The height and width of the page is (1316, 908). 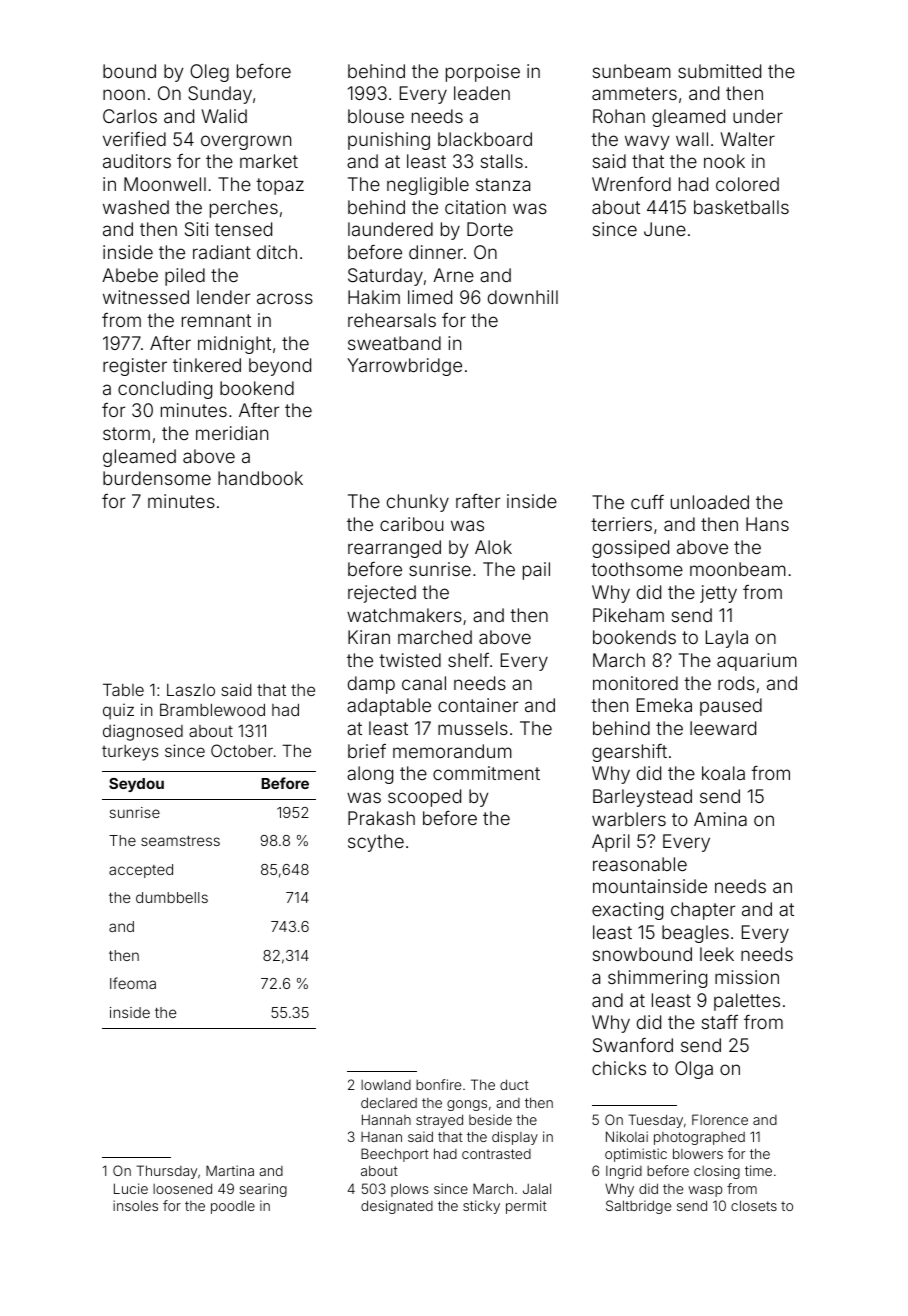 I want to click on porpoise, so click(x=483, y=73).
